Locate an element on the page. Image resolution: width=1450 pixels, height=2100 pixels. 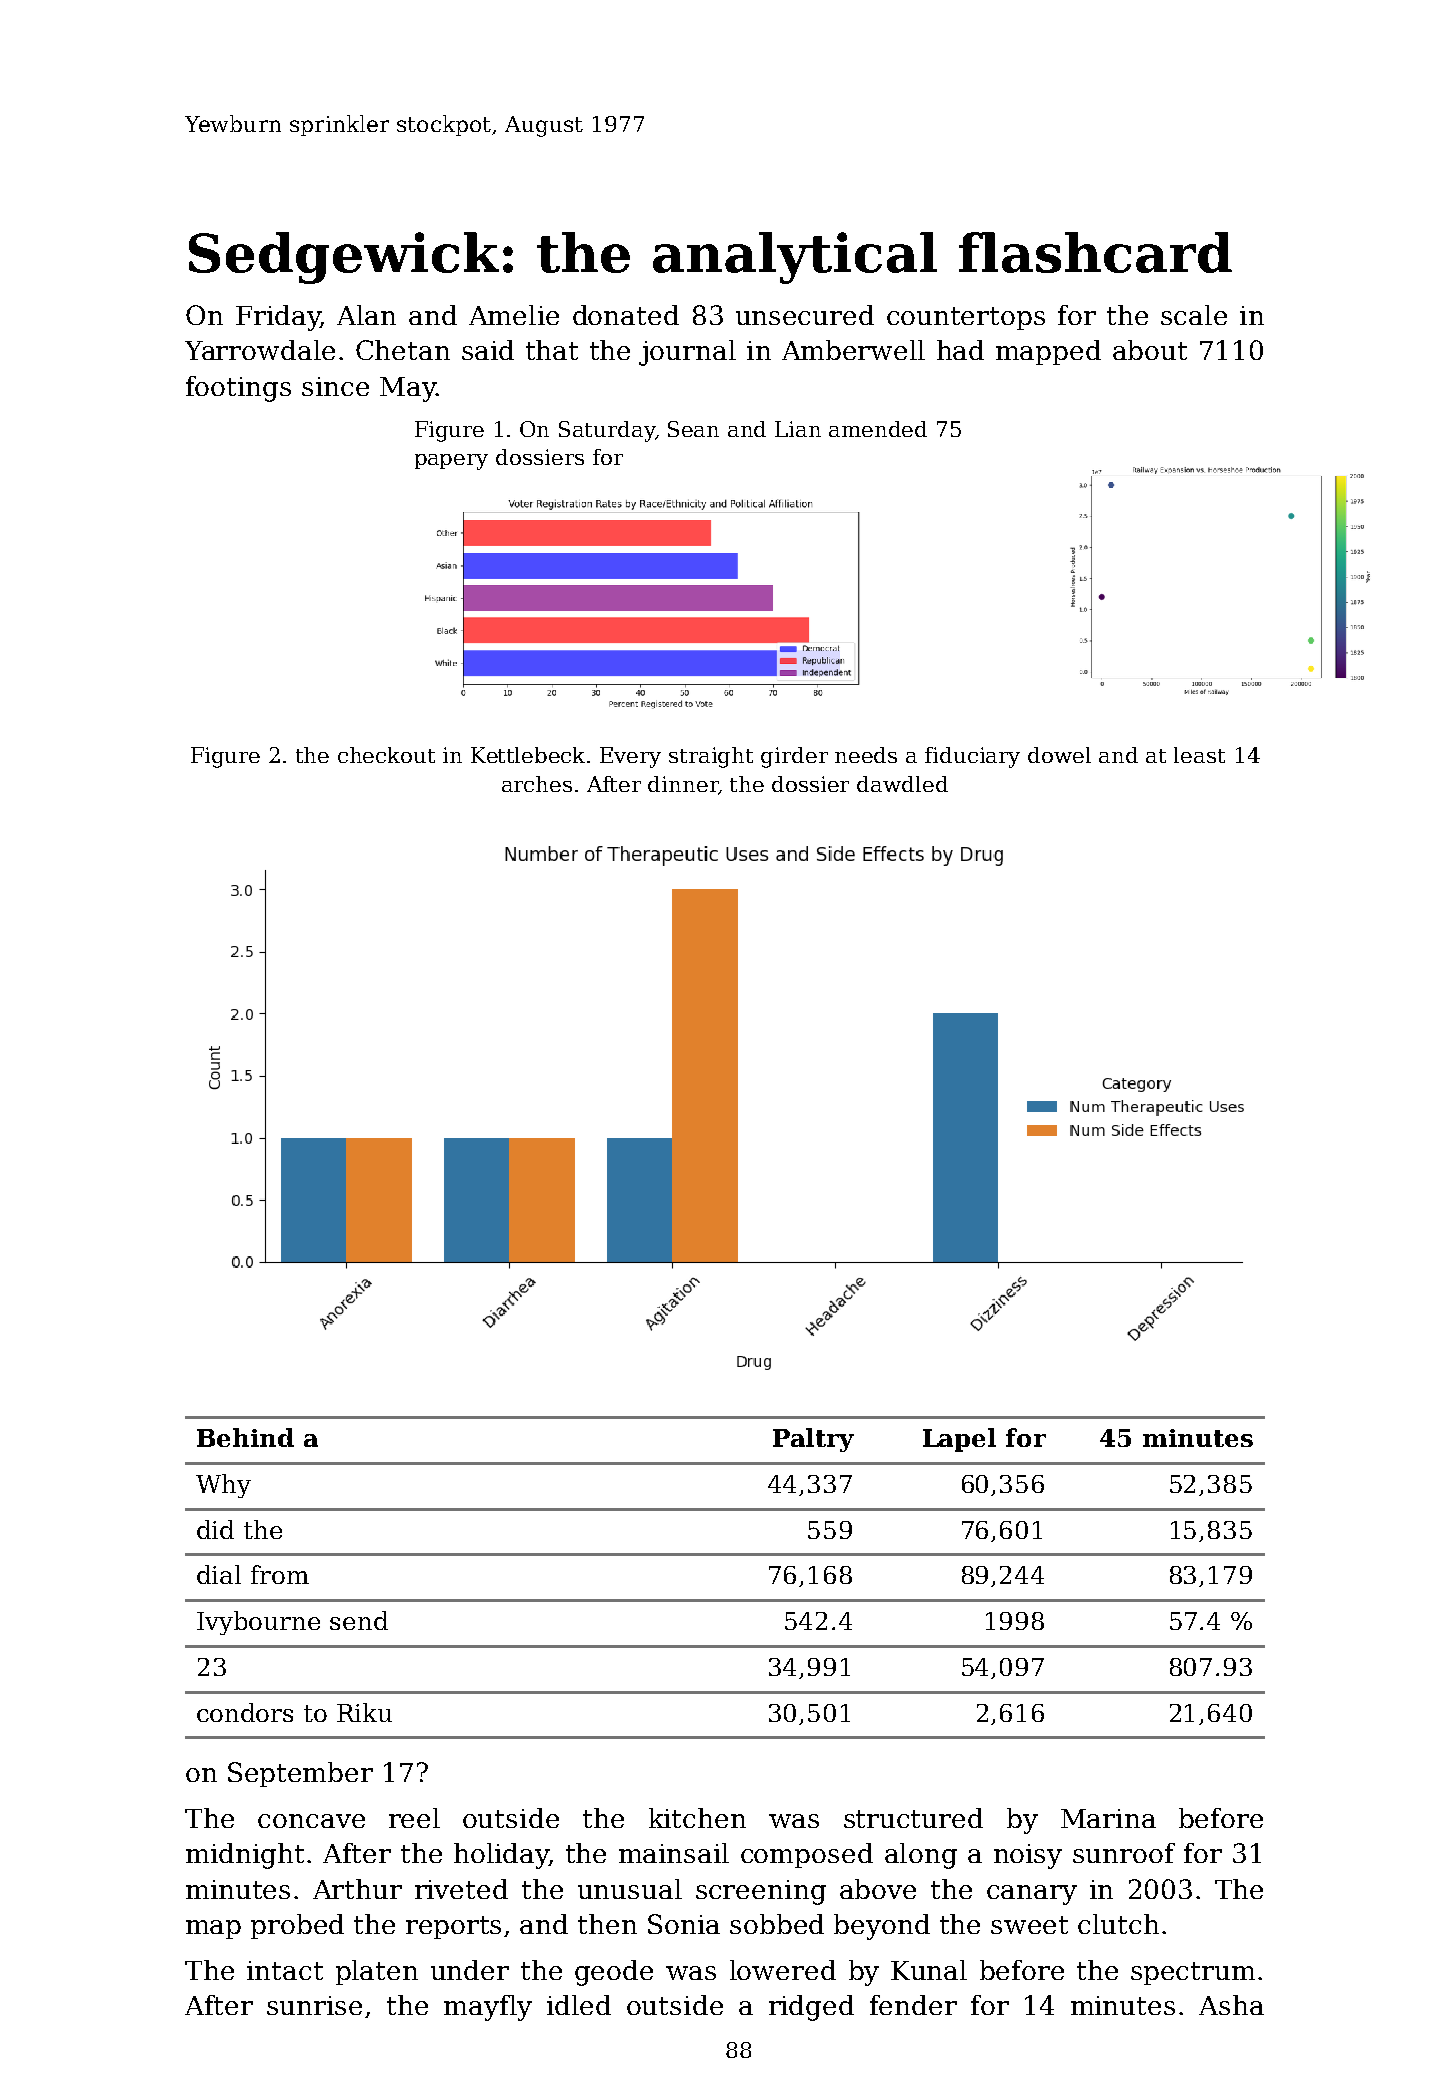
least is located at coordinates (1199, 755).
